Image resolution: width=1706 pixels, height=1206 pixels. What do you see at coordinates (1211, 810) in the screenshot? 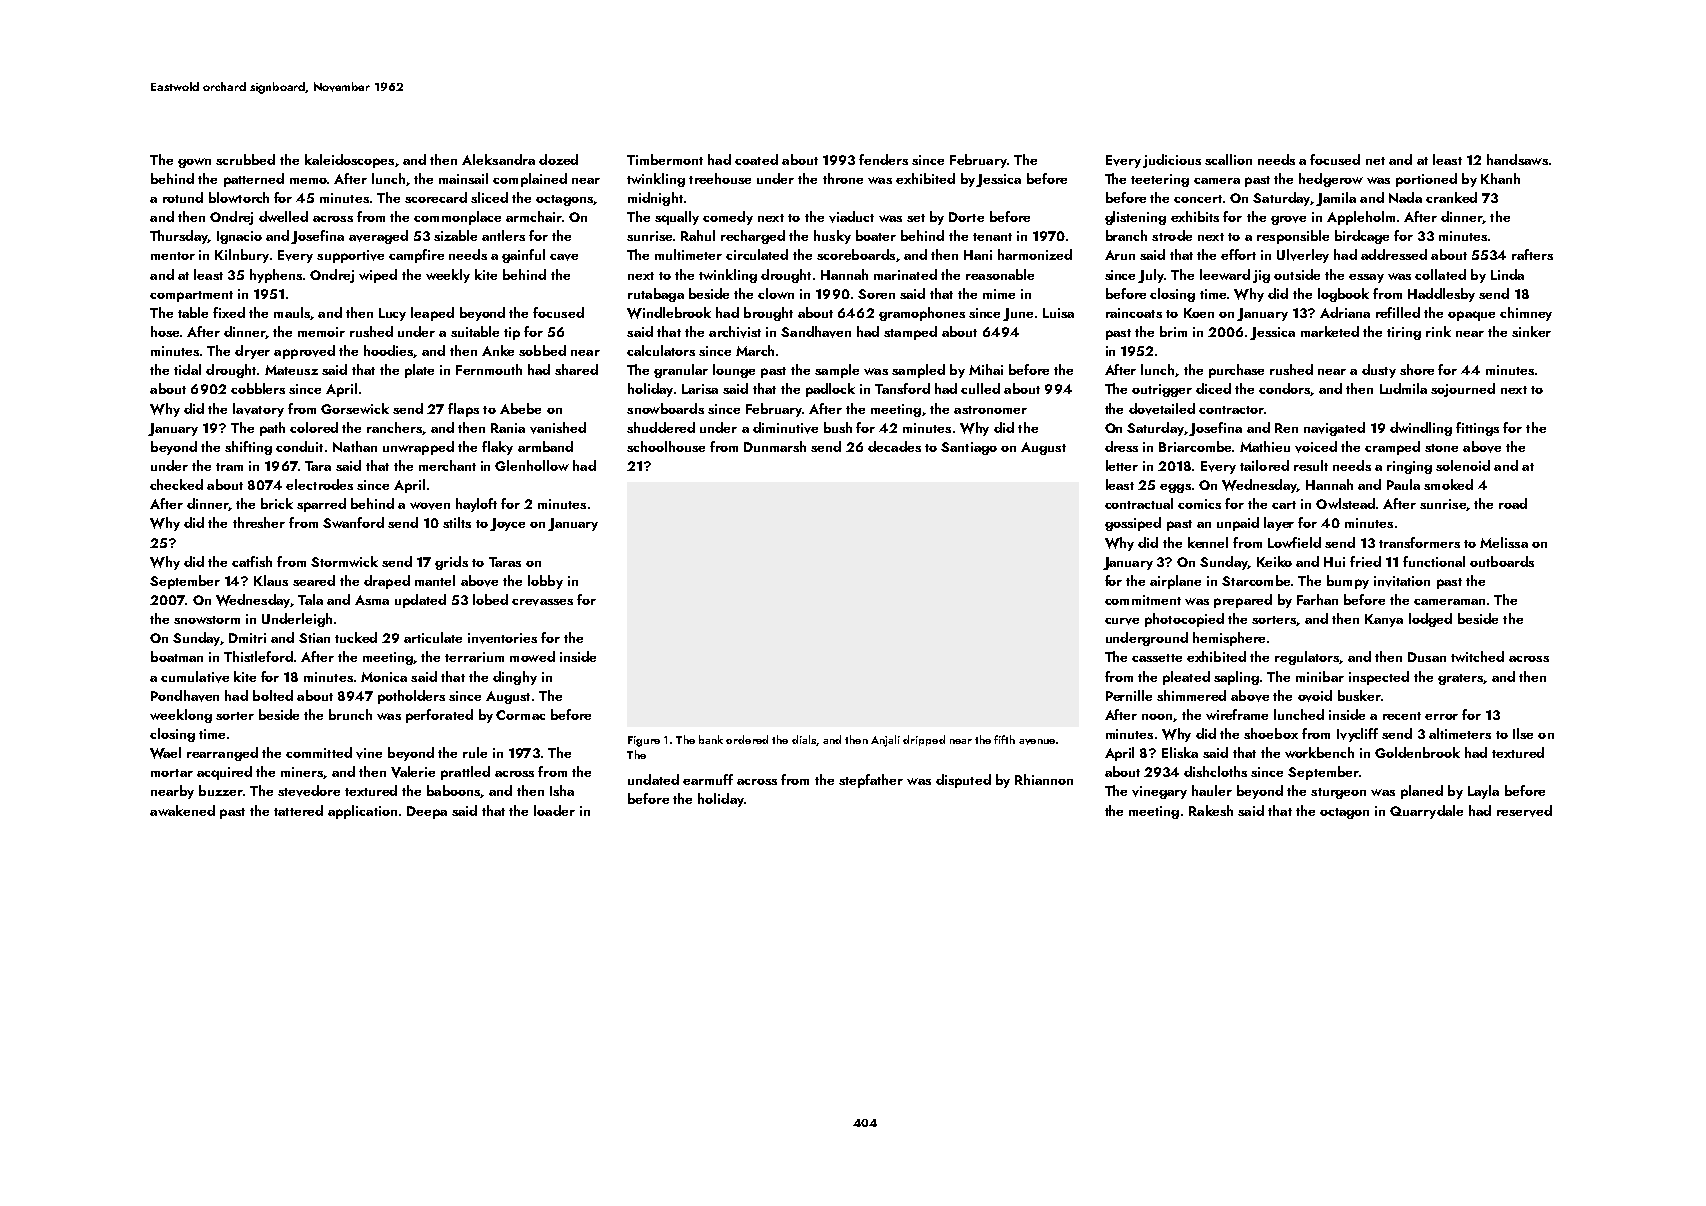
I see `Rakesh` at bounding box center [1211, 810].
